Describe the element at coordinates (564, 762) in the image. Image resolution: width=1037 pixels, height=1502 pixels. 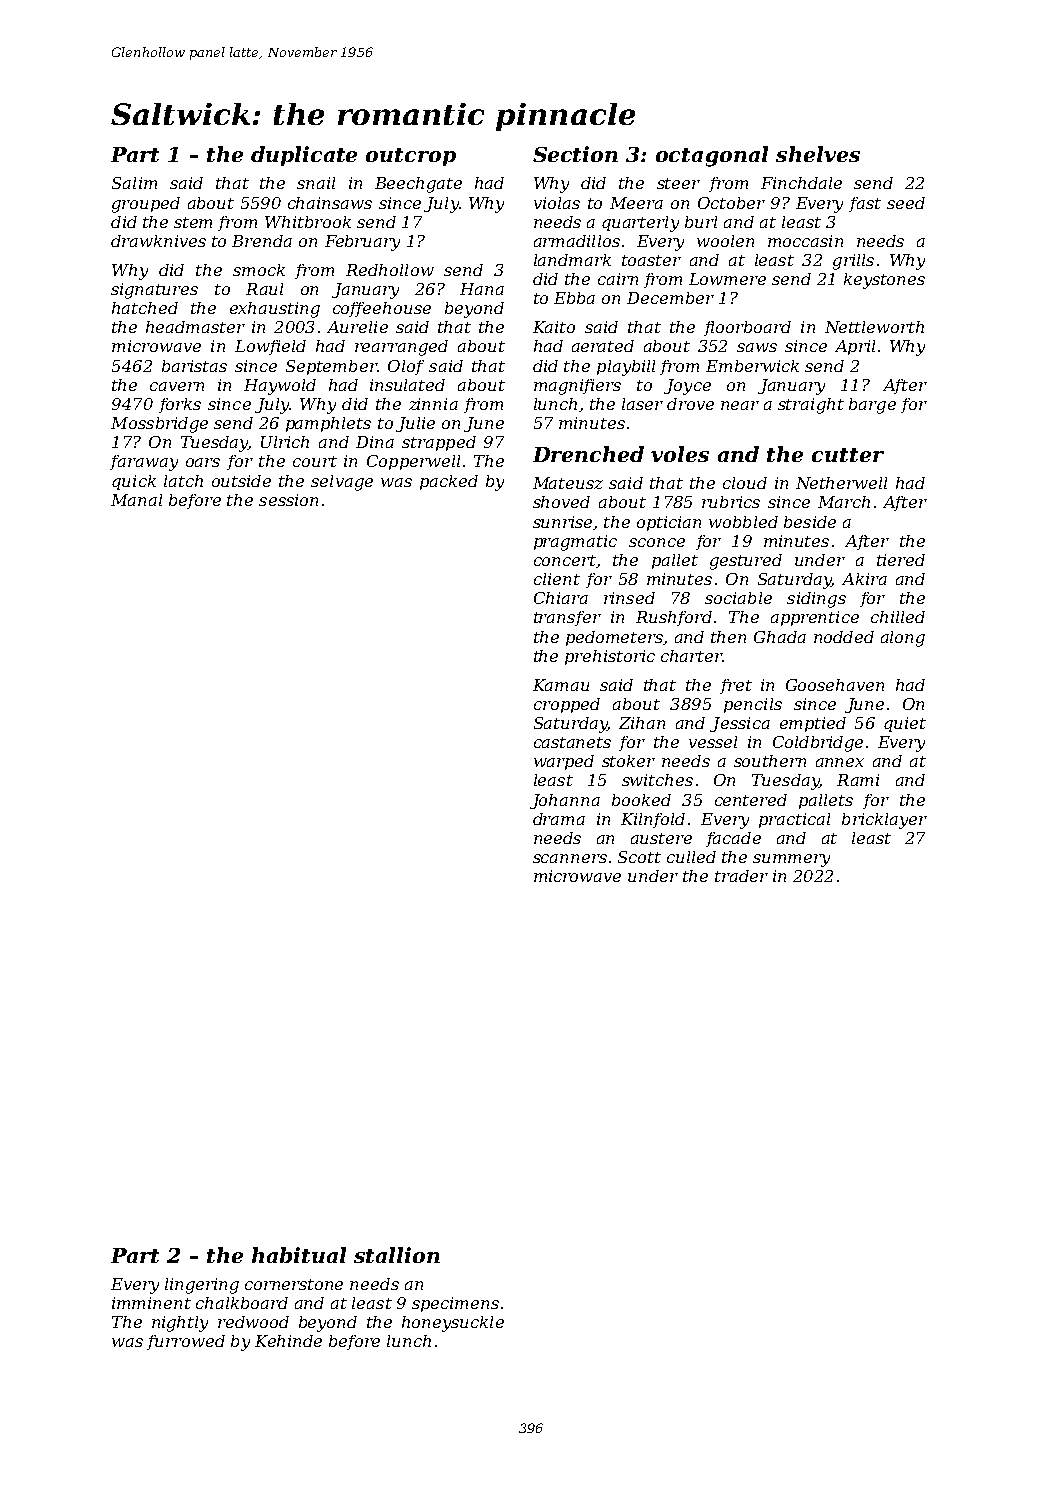
I see `warped` at that location.
